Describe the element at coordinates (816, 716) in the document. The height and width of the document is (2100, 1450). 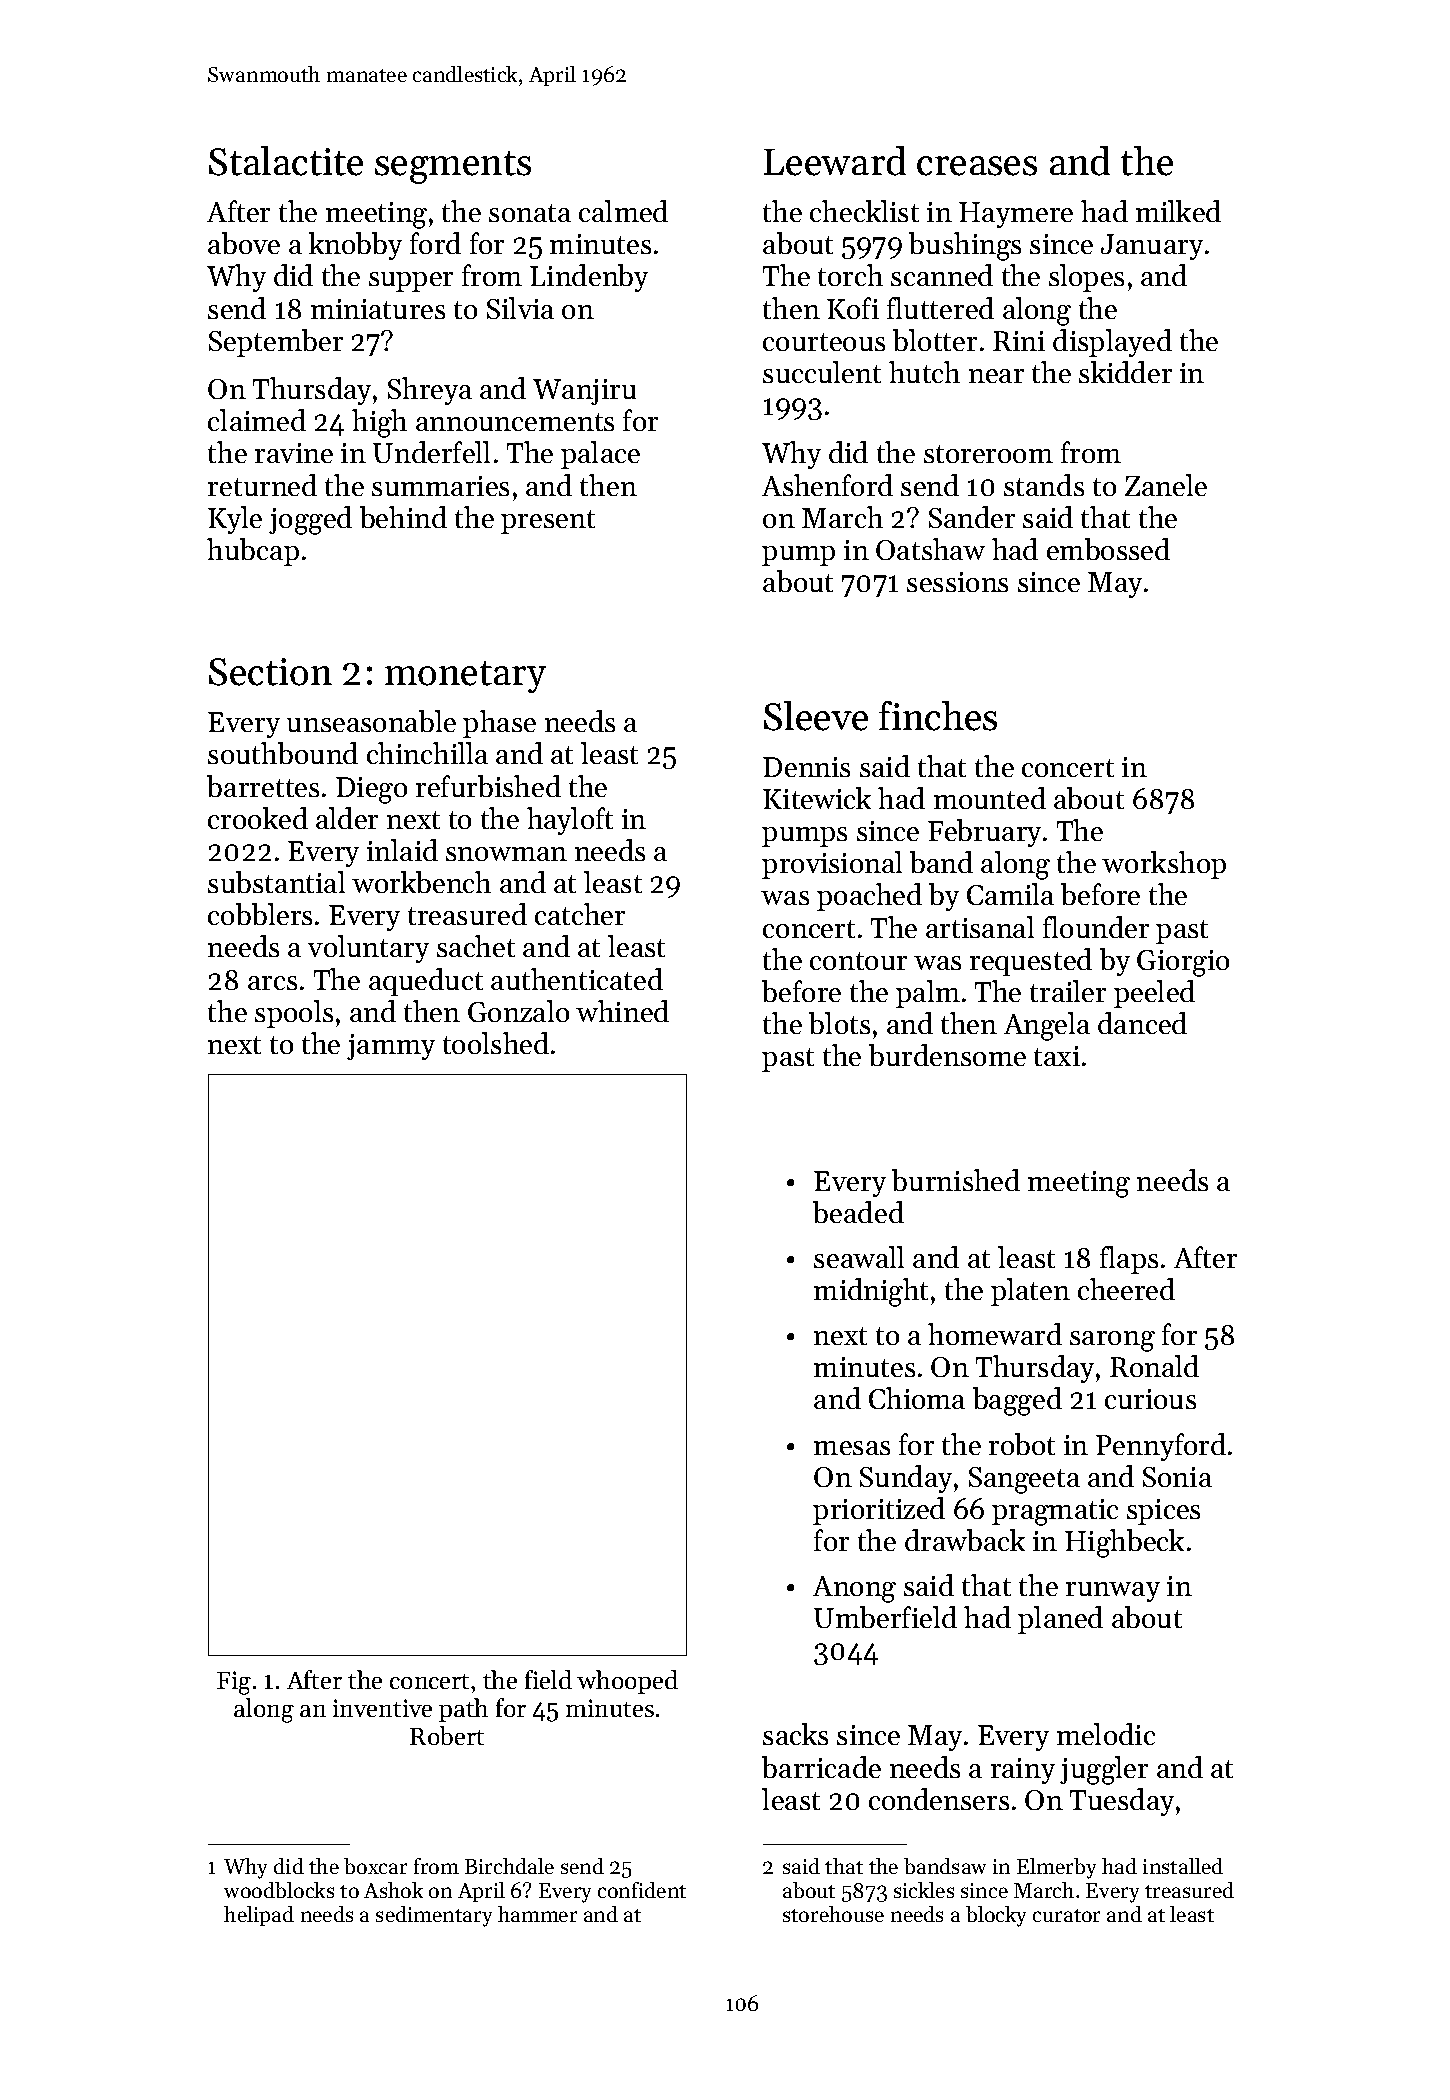
I see `Sleeve` at that location.
